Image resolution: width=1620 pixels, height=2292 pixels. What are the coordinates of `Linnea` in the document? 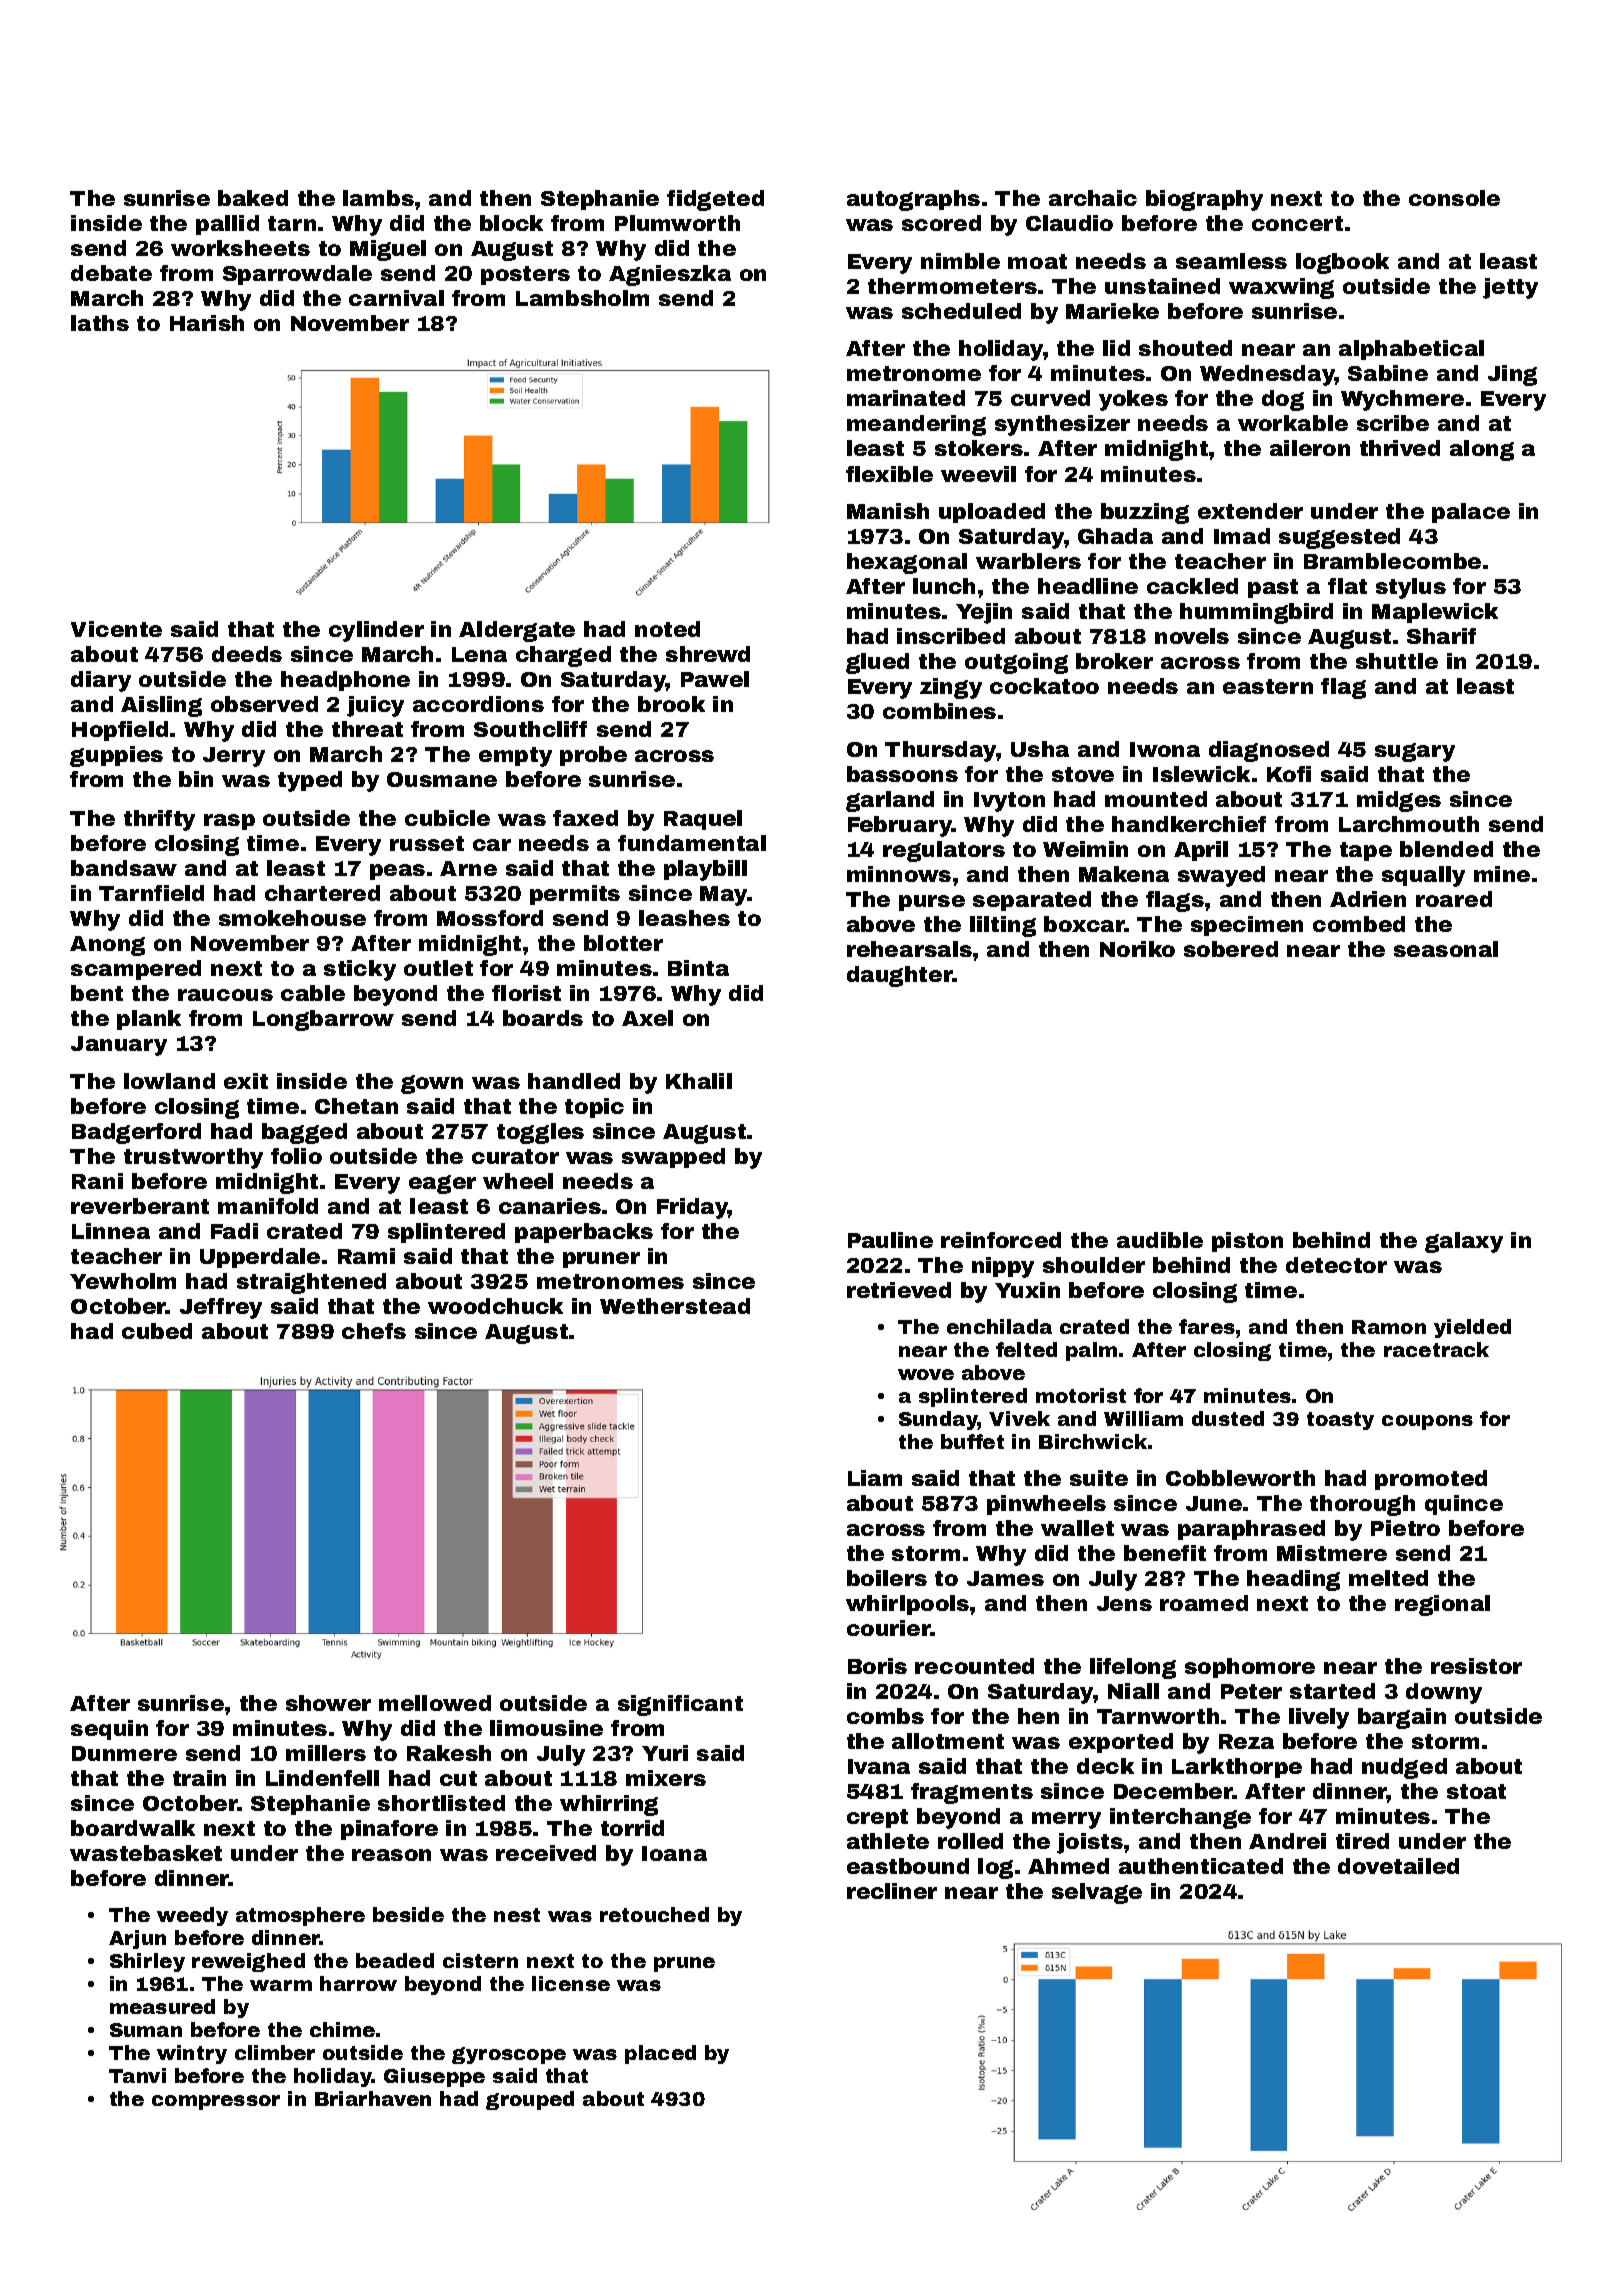 It's located at (111, 1231).
